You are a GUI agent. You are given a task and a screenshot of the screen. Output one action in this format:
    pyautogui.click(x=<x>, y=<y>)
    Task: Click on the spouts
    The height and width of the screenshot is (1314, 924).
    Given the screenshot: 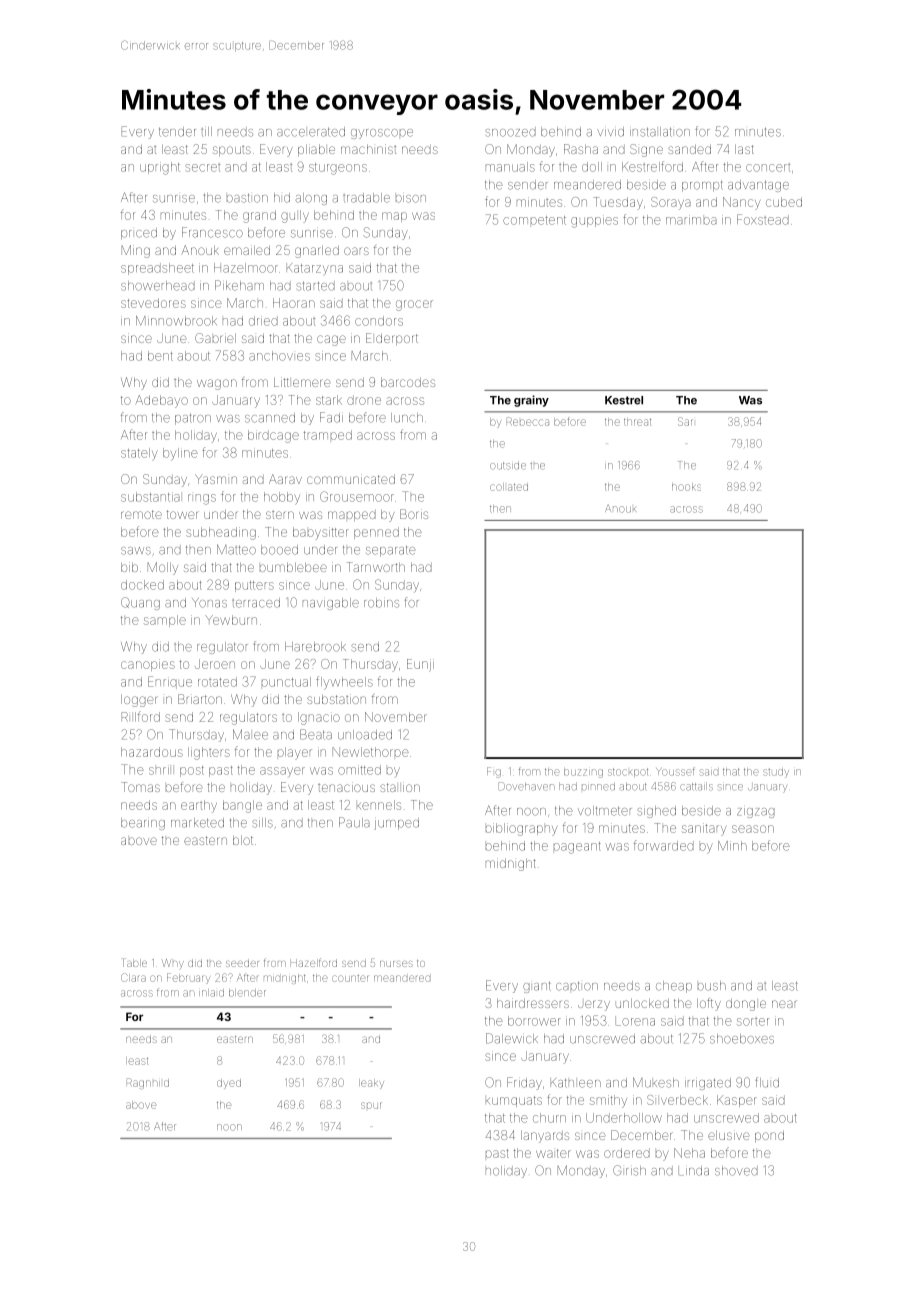 What is the action you would take?
    pyautogui.click(x=232, y=151)
